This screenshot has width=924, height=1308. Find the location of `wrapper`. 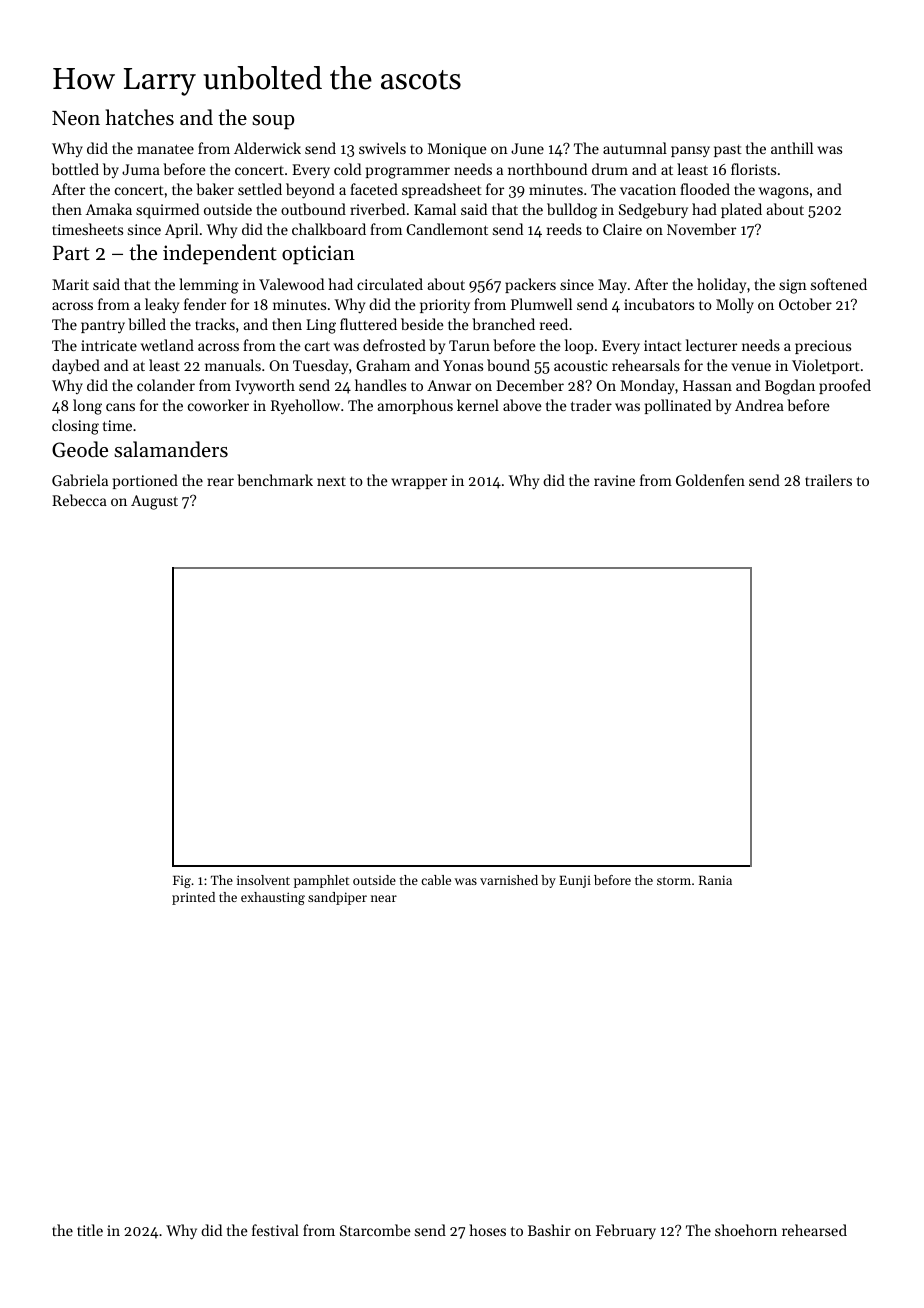

wrapper is located at coordinates (419, 483).
